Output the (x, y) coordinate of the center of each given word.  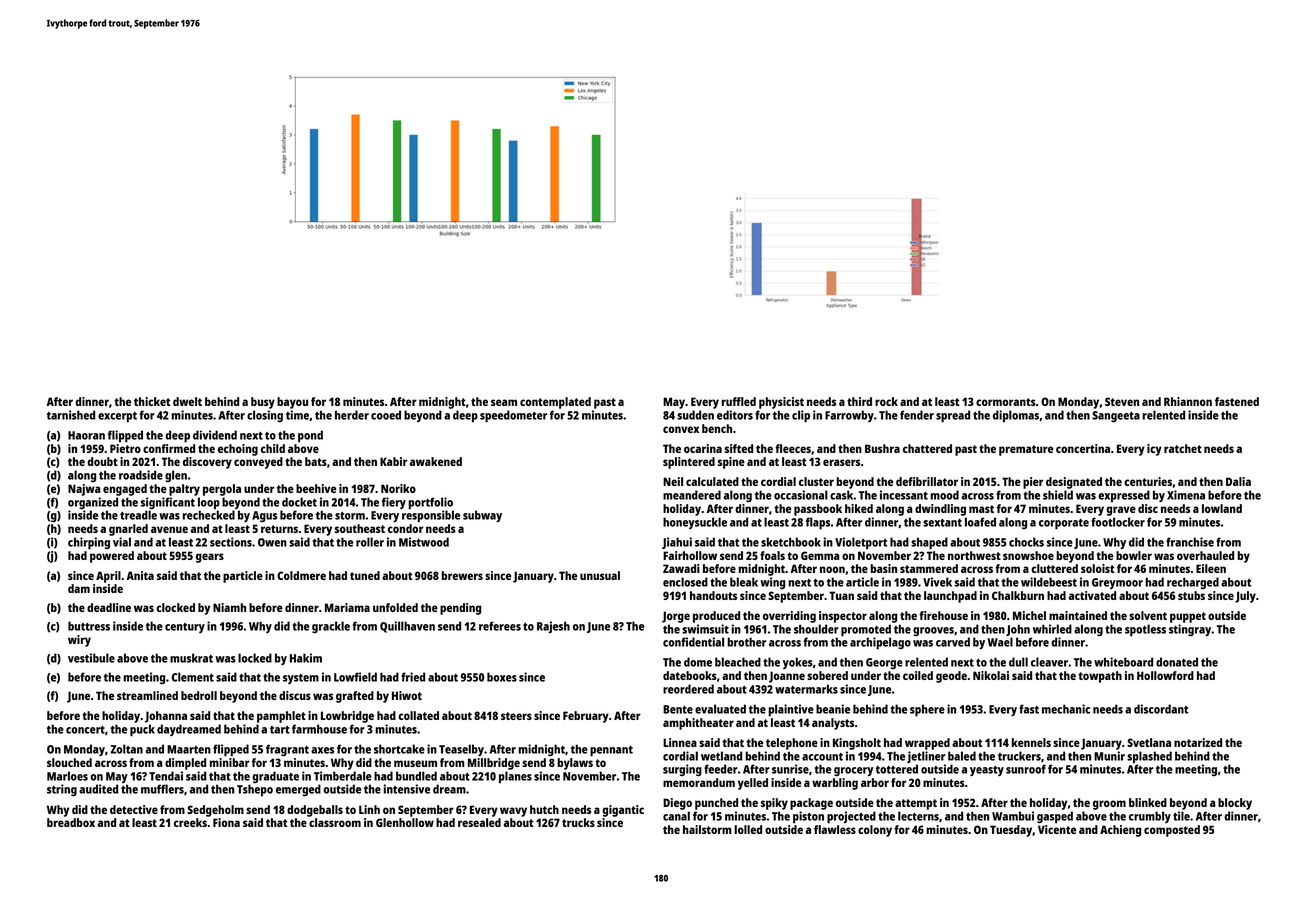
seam (504, 402)
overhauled (1205, 555)
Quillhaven (407, 627)
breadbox (71, 822)
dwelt (187, 401)
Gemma (820, 555)
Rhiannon (1188, 401)
